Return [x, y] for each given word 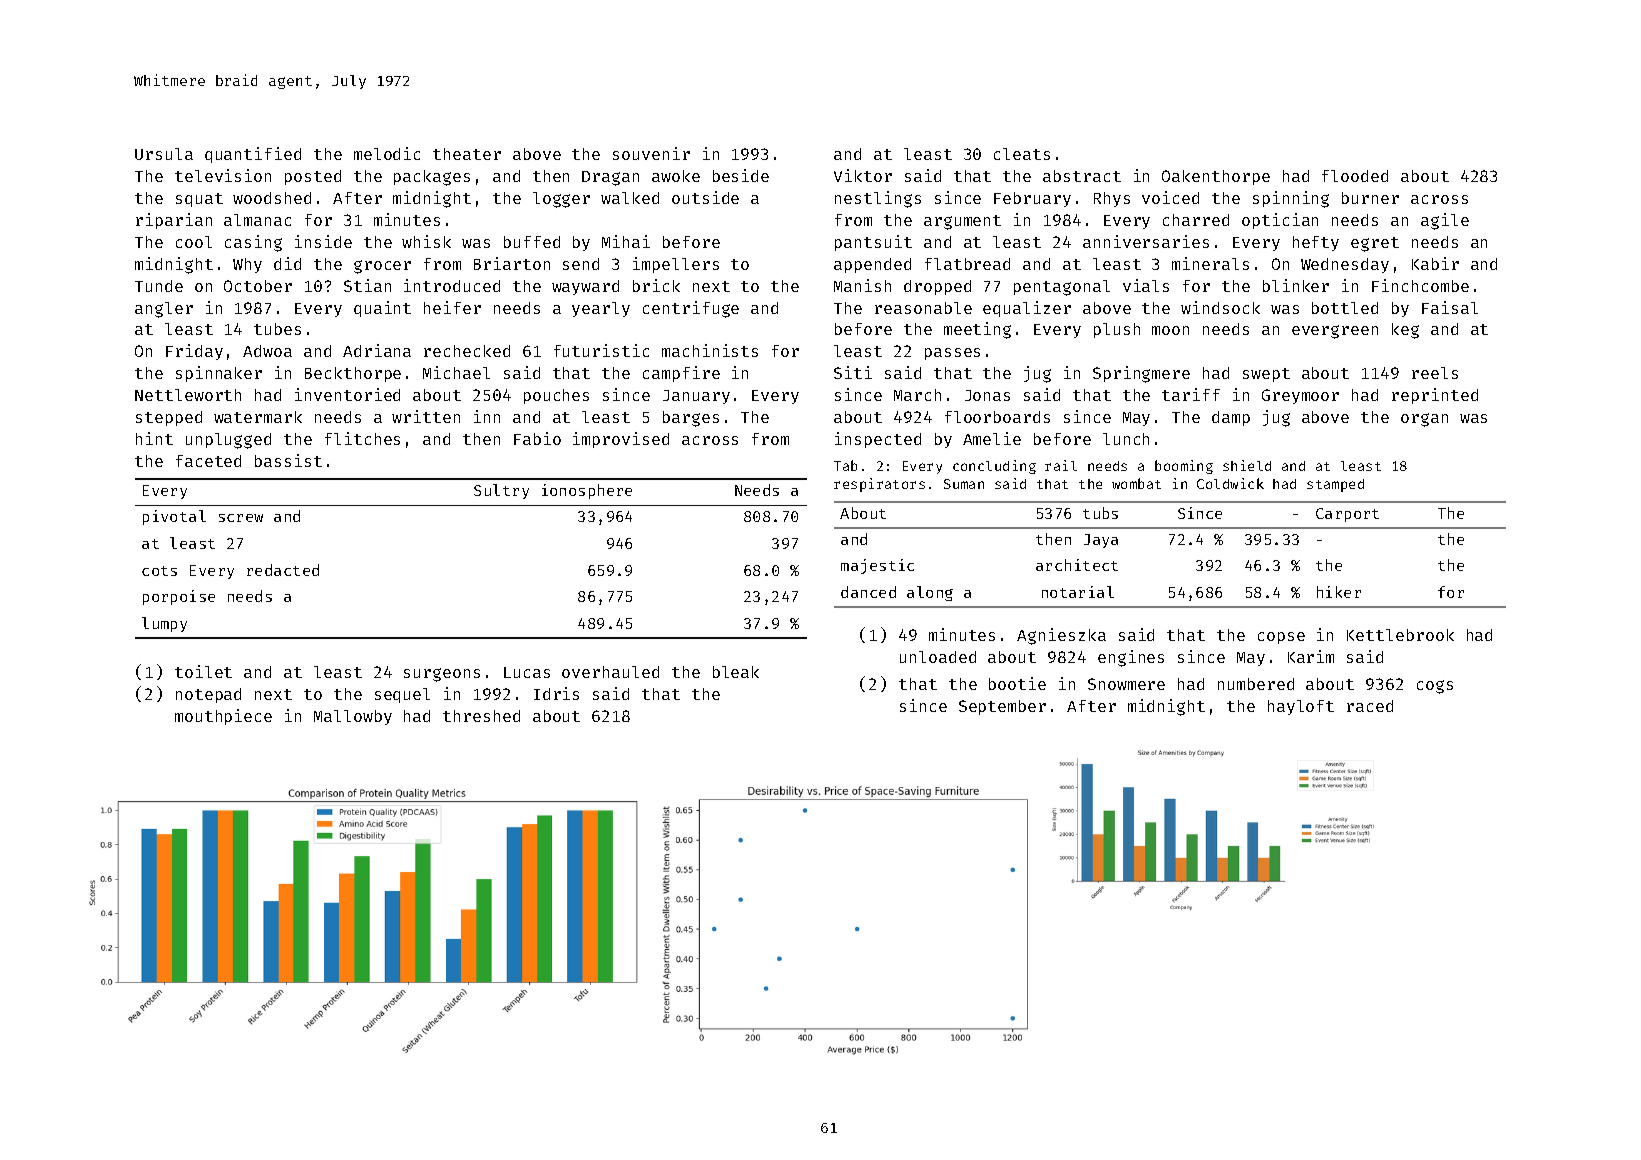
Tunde [159, 286]
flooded [1355, 176]
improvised [621, 440]
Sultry [501, 491]
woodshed [272, 198]
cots [159, 571]
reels [1435, 373]
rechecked [467, 351]
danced [868, 592]
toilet [203, 671]
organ [1424, 420]
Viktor [863, 175]
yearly [601, 309]
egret [1375, 244]
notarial [1078, 592]
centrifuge [691, 309]
